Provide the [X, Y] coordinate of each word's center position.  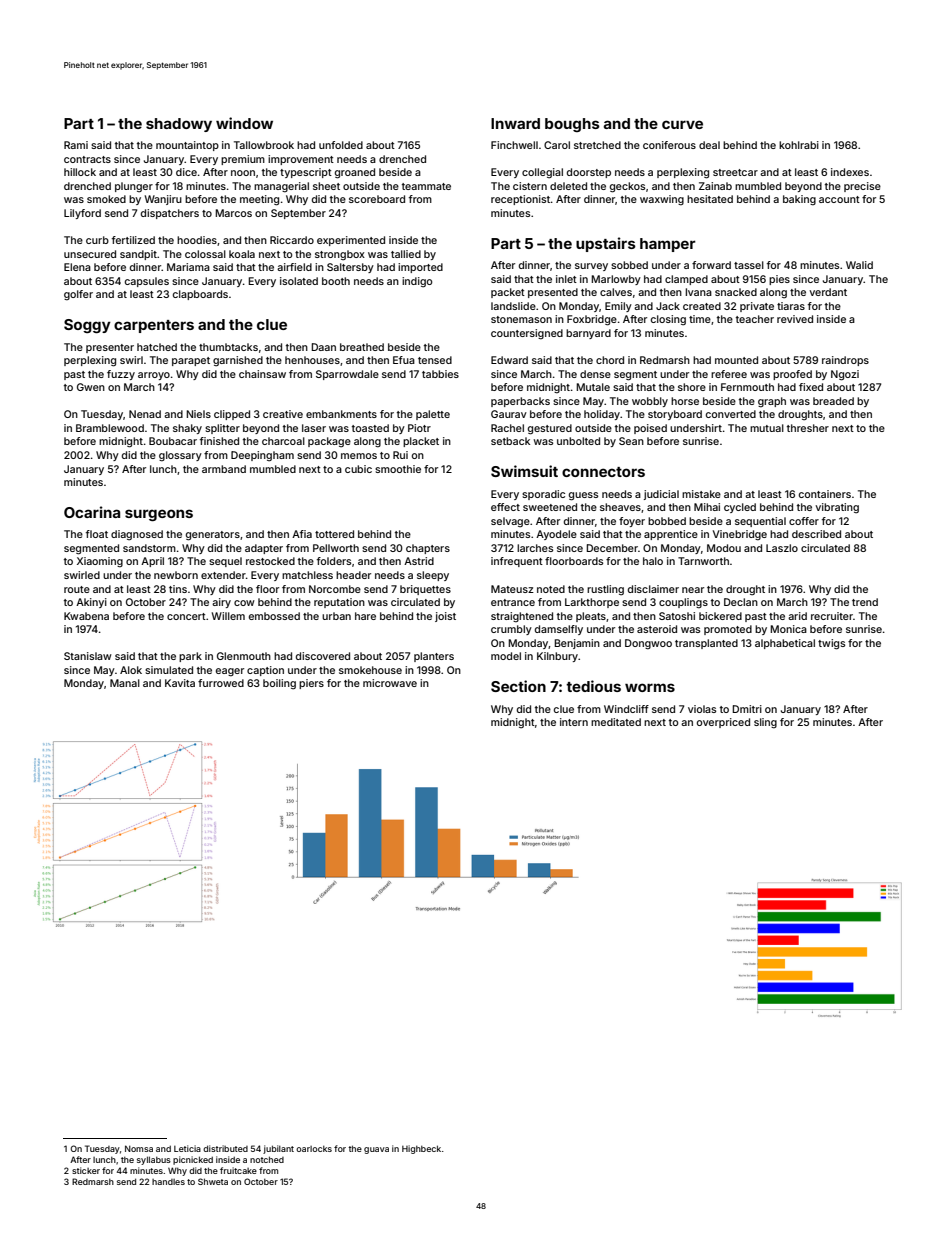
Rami [76, 145]
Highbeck [421, 1149]
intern [574, 722]
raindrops [845, 361]
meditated [616, 722]
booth [336, 281]
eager [230, 672]
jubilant [278, 1149]
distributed [225, 1148]
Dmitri [747, 709]
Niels [198, 414]
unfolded [341, 145]
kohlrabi [799, 145]
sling [765, 723]
